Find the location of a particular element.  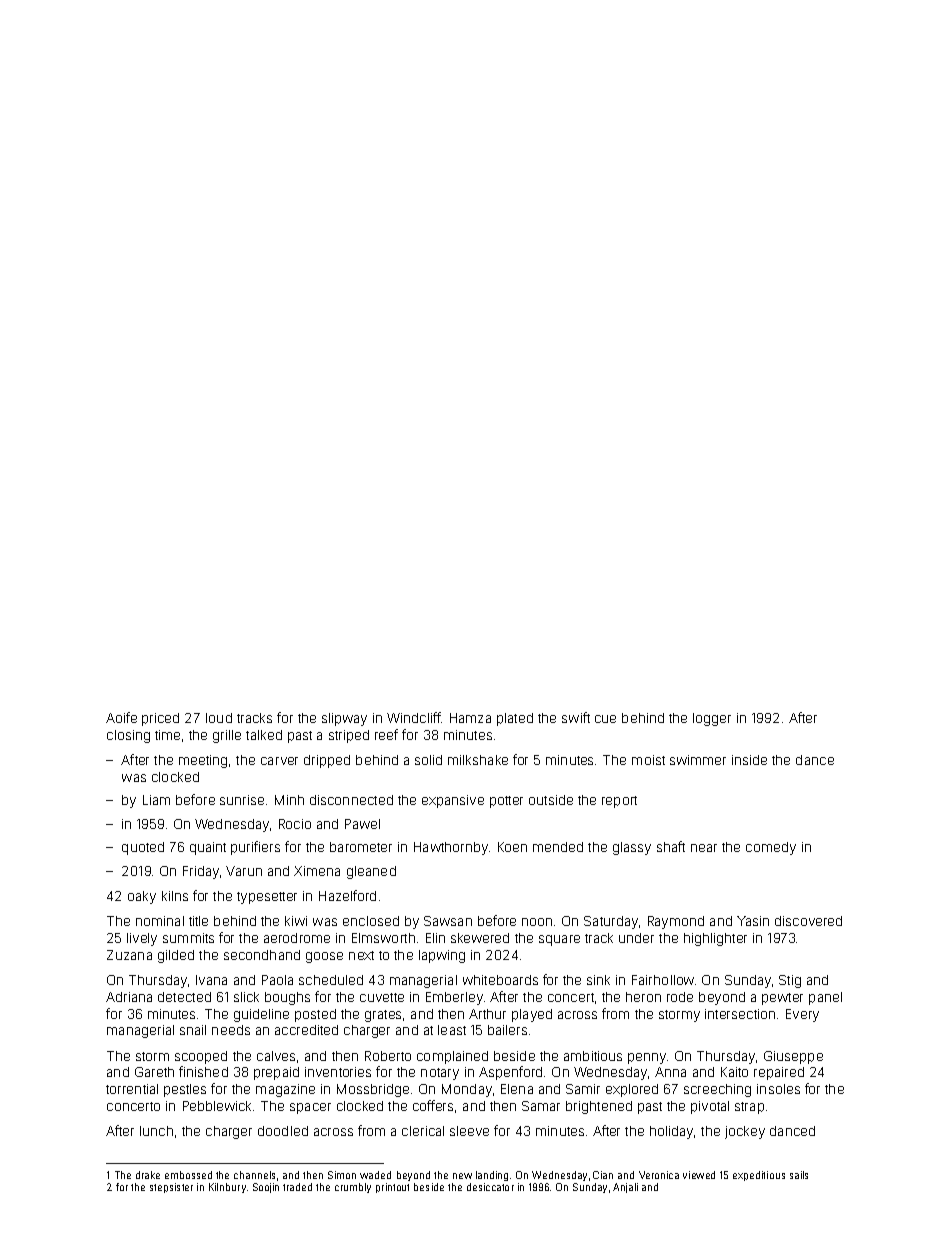

loud is located at coordinates (219, 718).
